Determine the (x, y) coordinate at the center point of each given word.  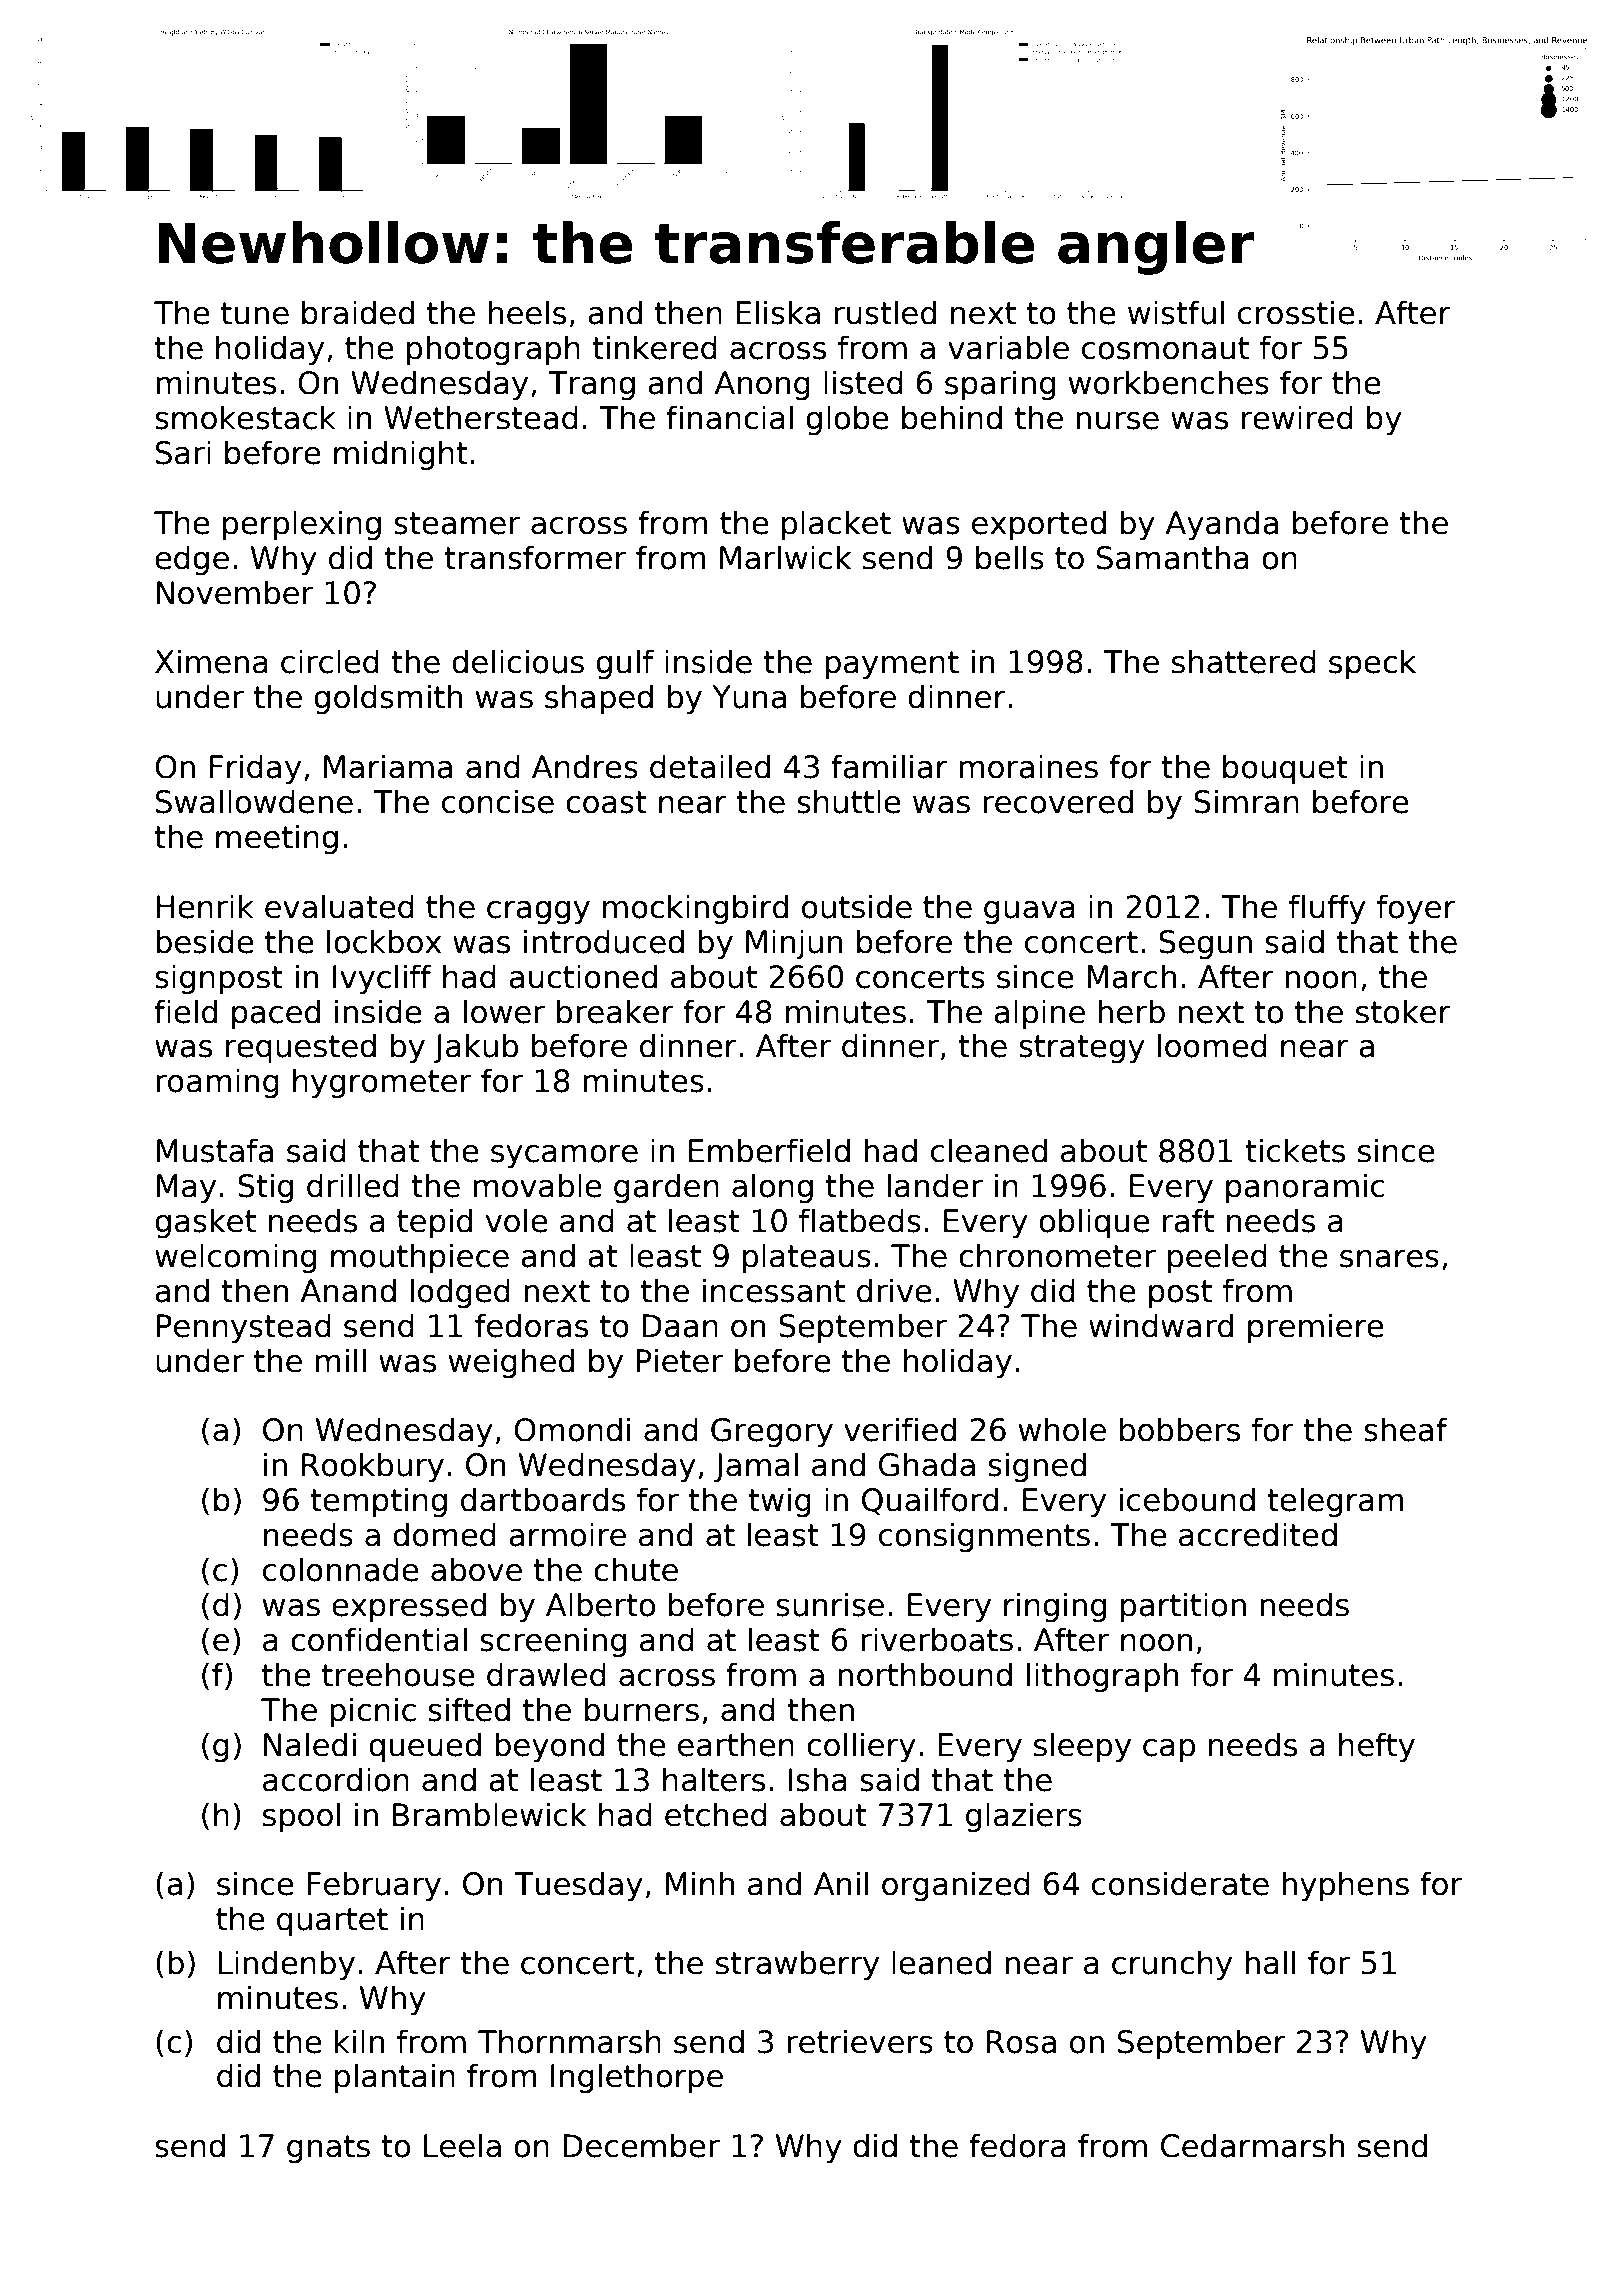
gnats (328, 2149)
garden (666, 1188)
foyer (1416, 909)
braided (358, 312)
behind (952, 417)
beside (205, 941)
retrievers (860, 2041)
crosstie (1296, 312)
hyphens (1345, 1886)
